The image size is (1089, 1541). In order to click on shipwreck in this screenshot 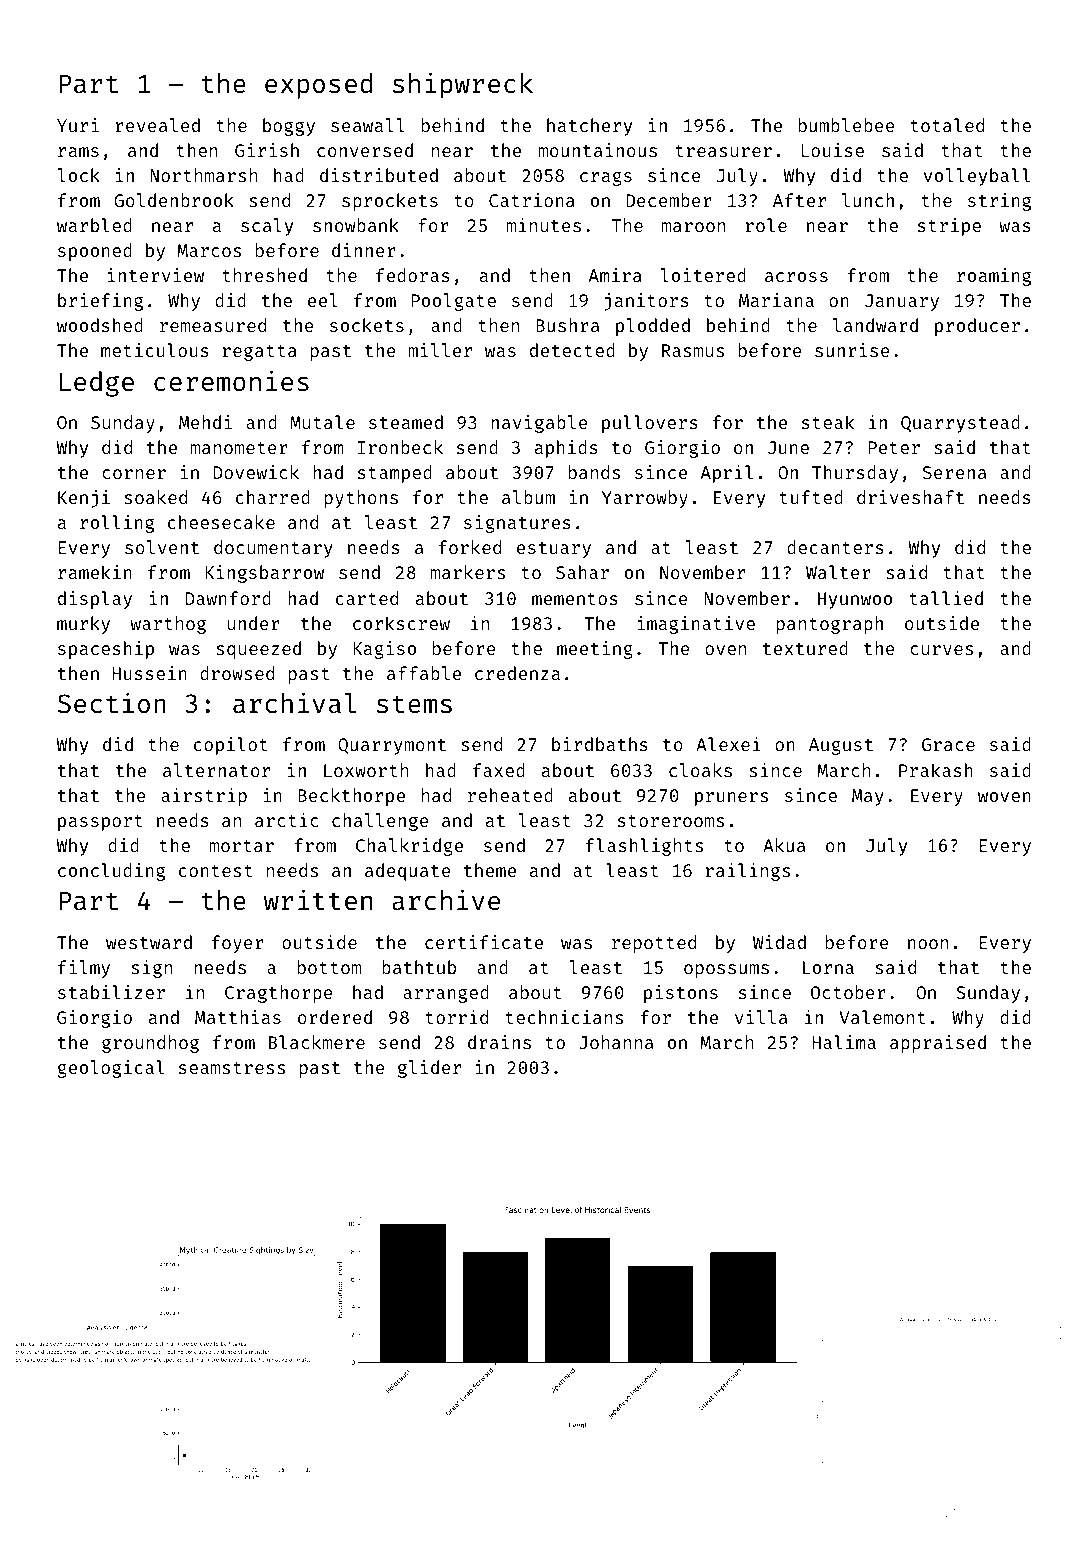, I will do `click(463, 85)`.
